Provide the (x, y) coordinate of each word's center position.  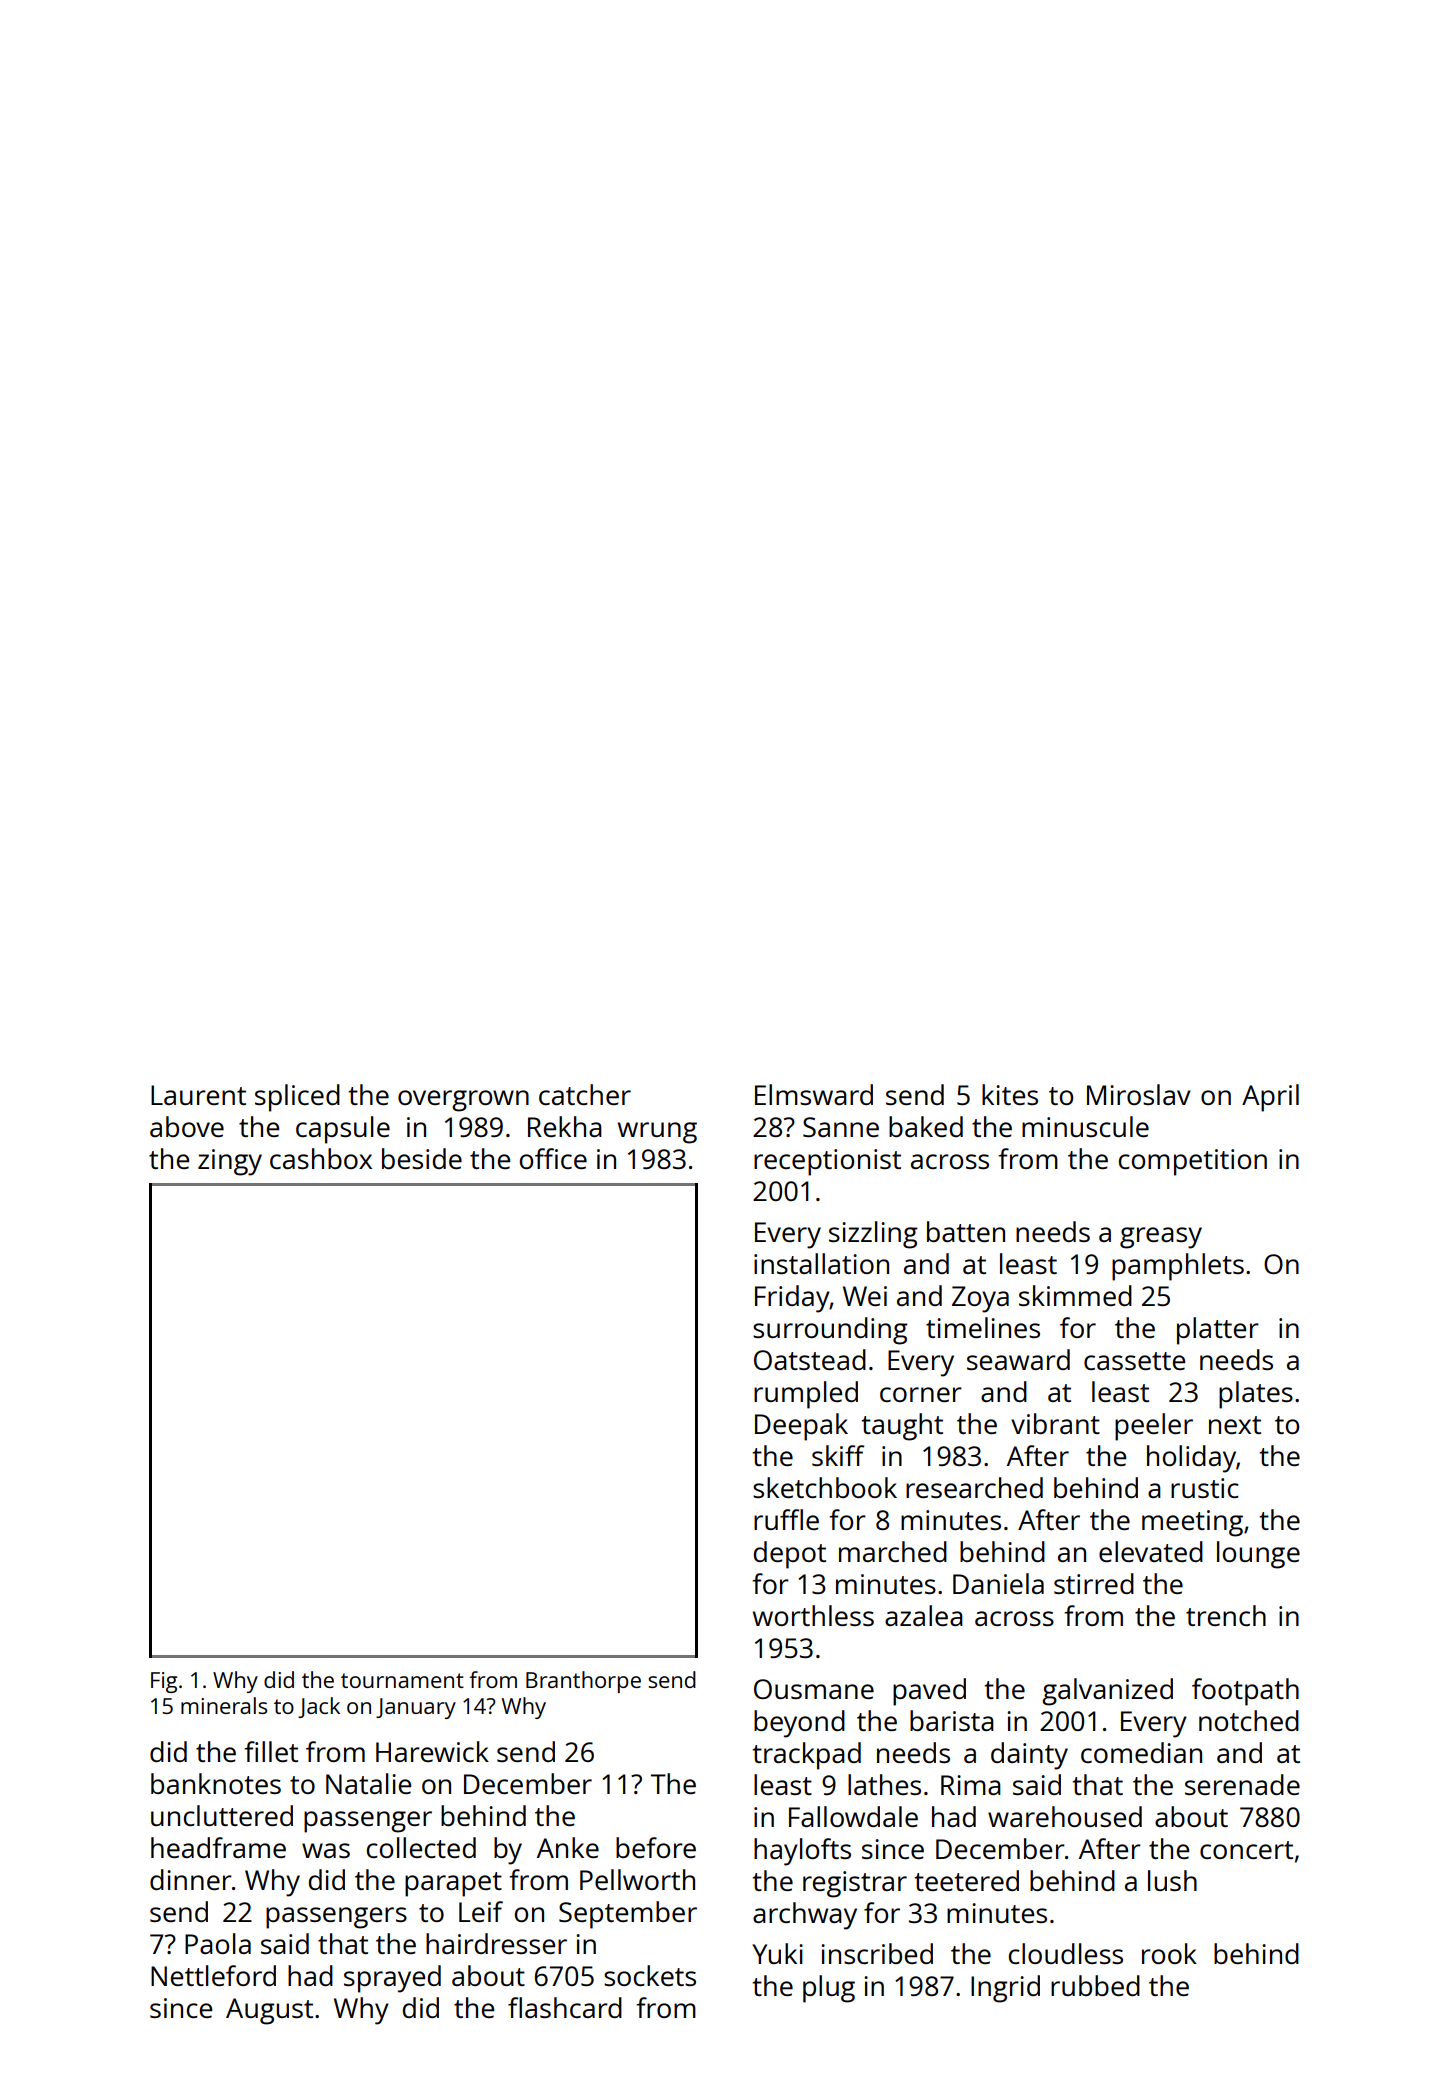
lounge (1258, 1555)
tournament (402, 1680)
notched (1249, 1720)
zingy (230, 1162)
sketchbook (825, 1487)
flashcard (565, 2007)
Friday (792, 1299)
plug (829, 1989)
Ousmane (814, 1689)
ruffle (786, 1519)
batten (966, 1231)
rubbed (1095, 1985)
